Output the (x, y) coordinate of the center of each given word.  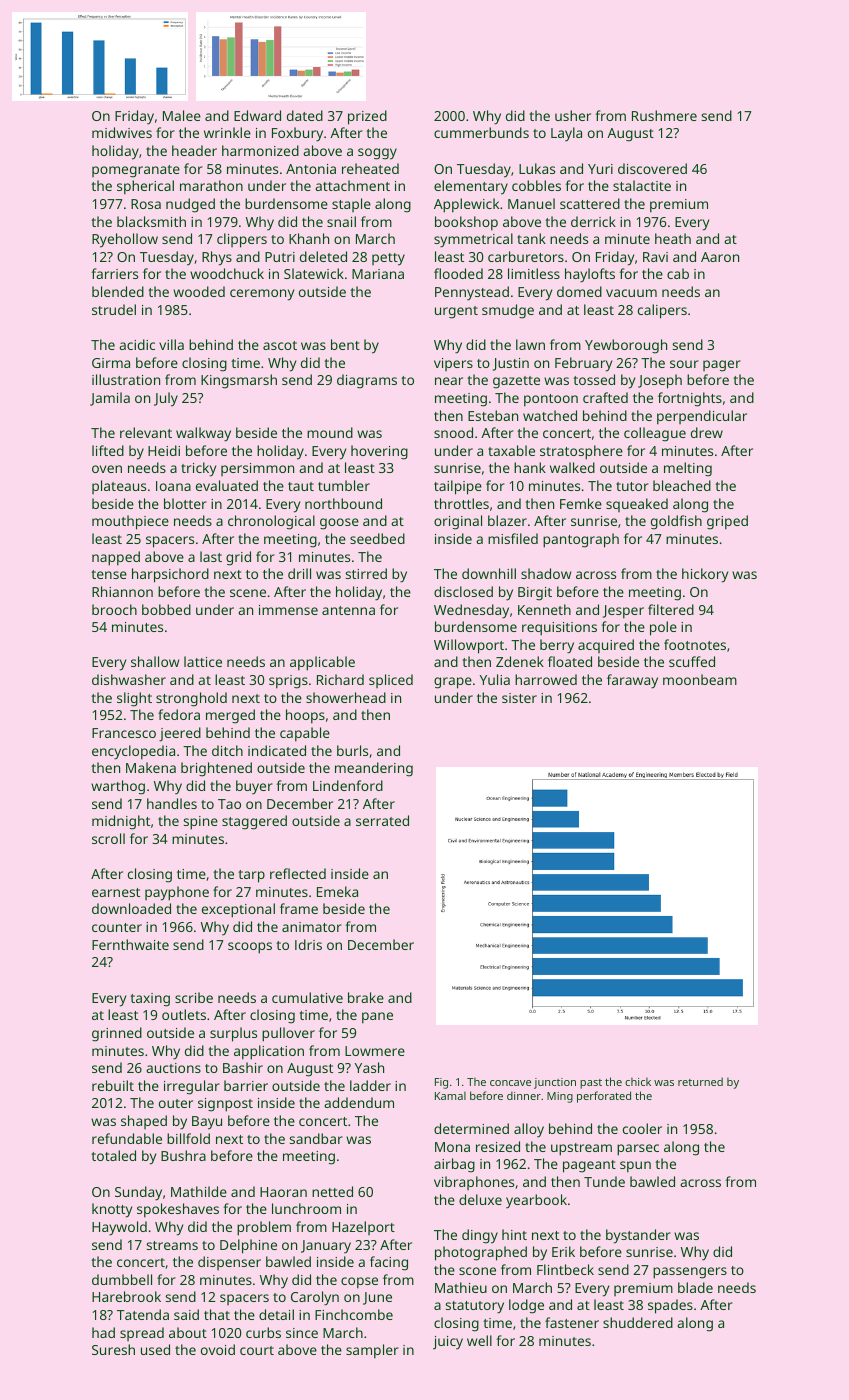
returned (700, 1081)
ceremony (262, 295)
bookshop (466, 223)
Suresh (113, 1349)
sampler (372, 1351)
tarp (251, 876)
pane (377, 1018)
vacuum (631, 293)
